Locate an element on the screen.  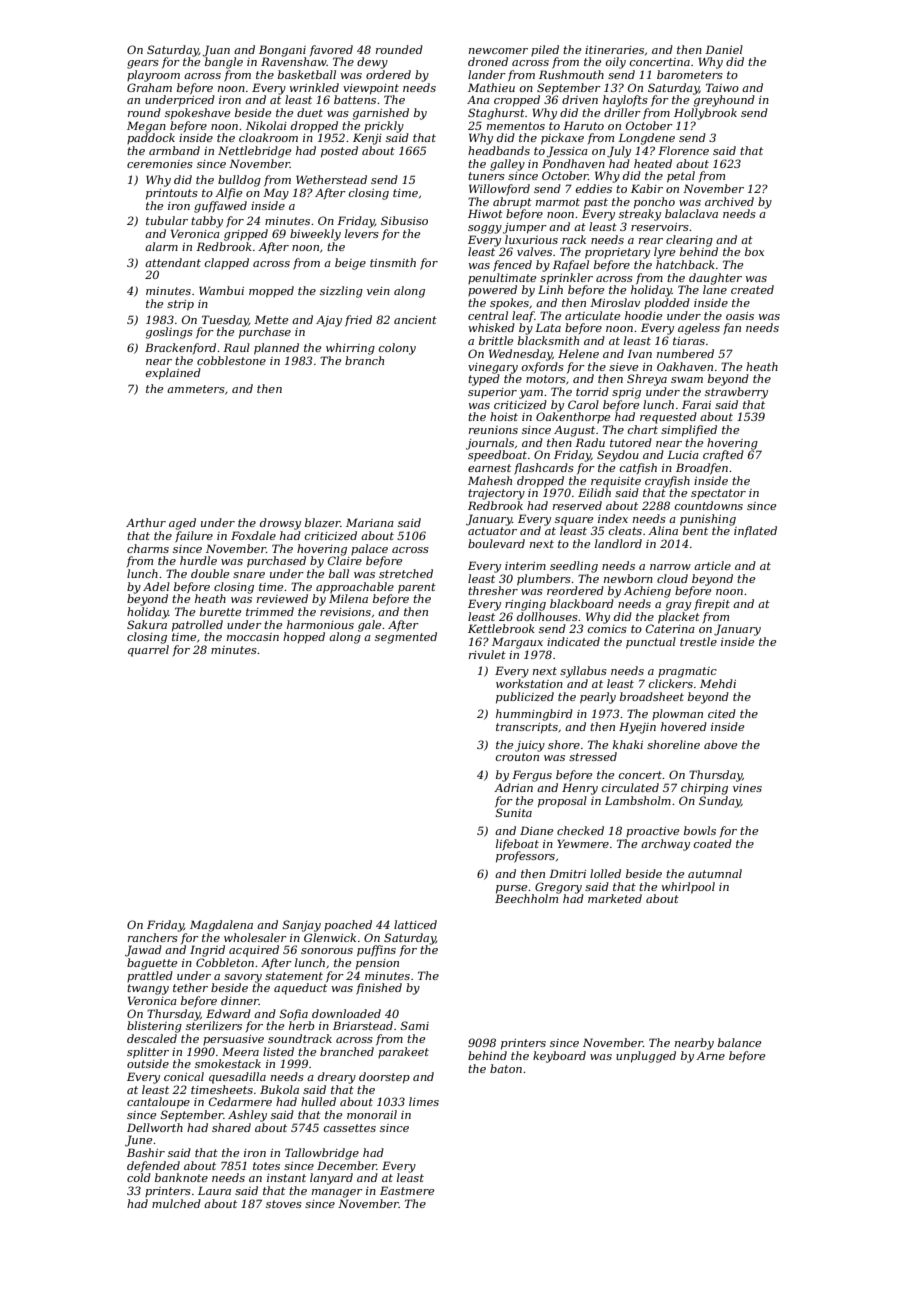
blacksmith is located at coordinates (548, 340).
